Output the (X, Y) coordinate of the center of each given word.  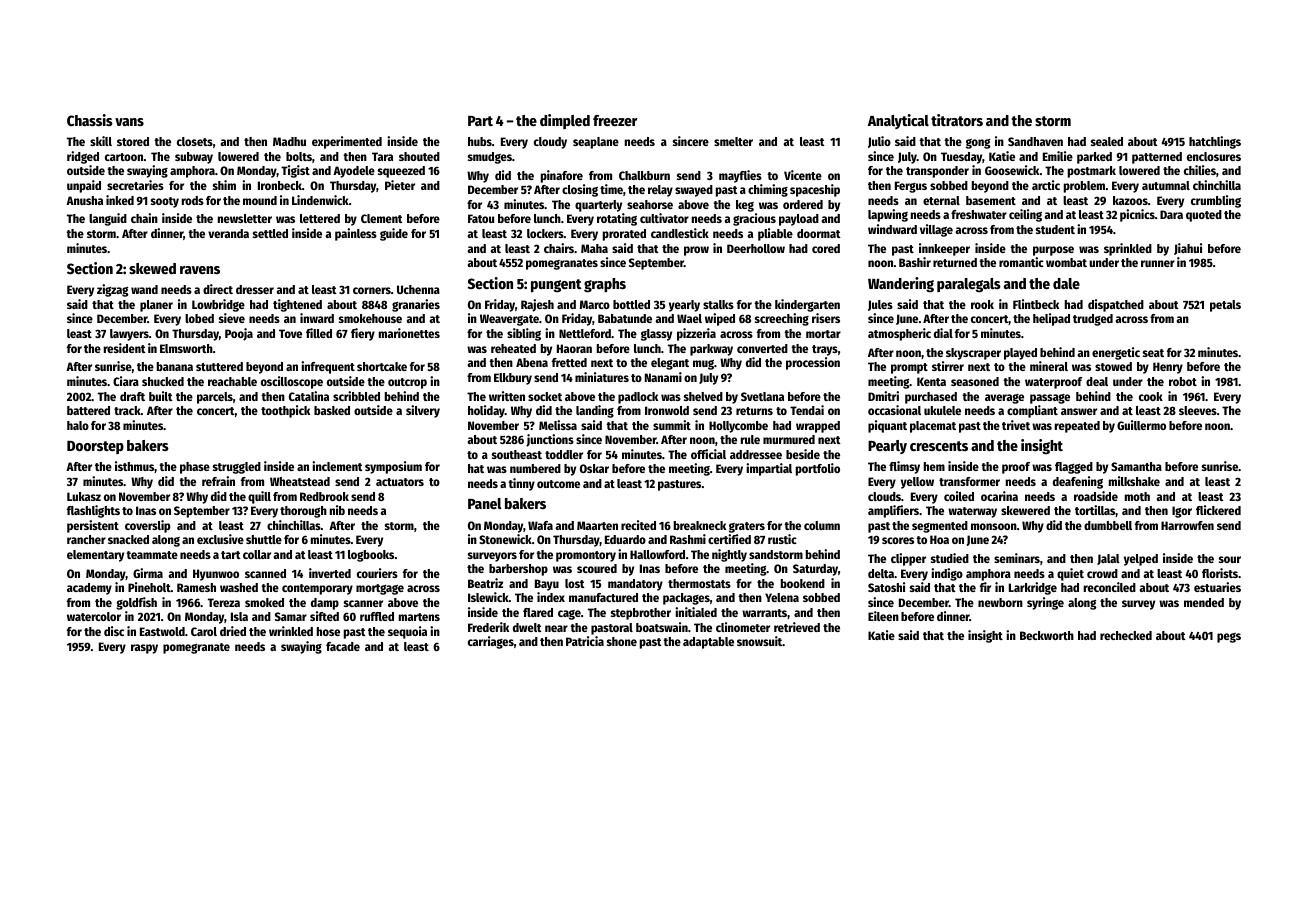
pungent (556, 285)
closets (195, 141)
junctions (550, 440)
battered (88, 410)
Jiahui (1188, 249)
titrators (957, 120)
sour (1230, 559)
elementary (95, 556)
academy (89, 589)
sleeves (1198, 410)
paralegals (969, 285)
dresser (255, 289)
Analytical (898, 121)
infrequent (328, 367)
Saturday (815, 570)
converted (762, 348)
